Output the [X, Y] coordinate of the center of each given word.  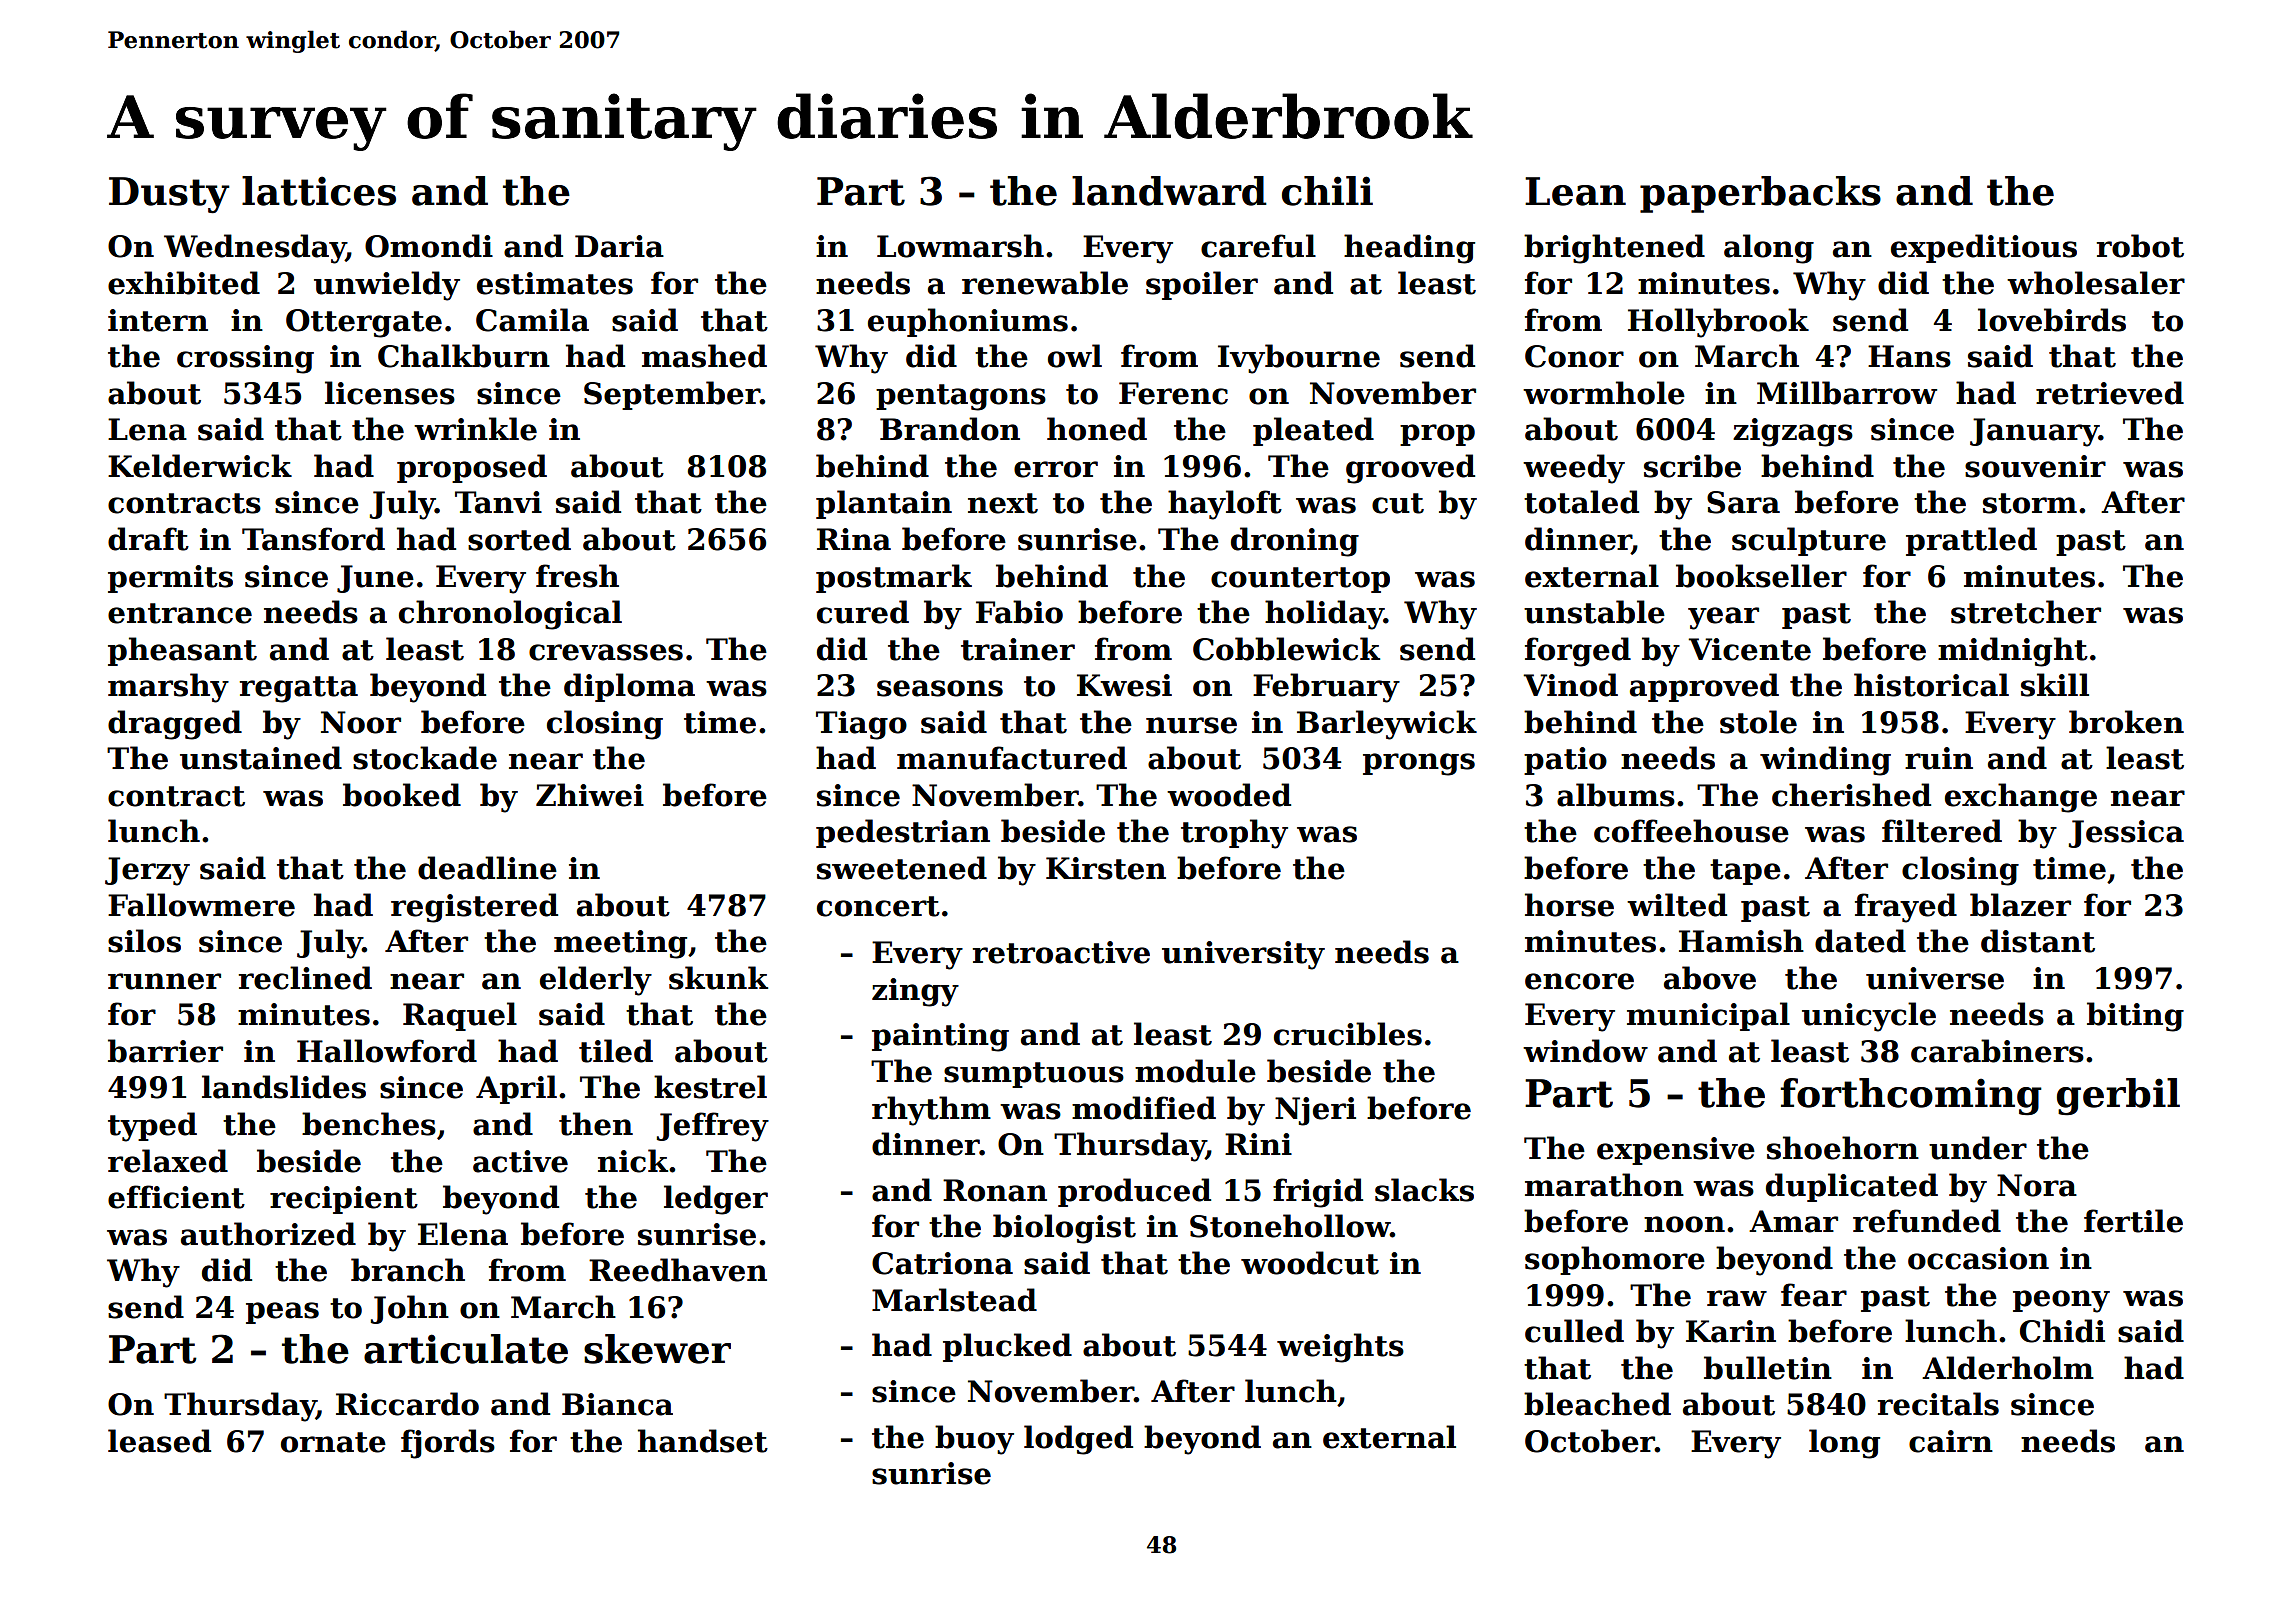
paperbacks [1760, 194]
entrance [180, 613]
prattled [1971, 541]
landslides [284, 1087]
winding [1825, 761]
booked [402, 795]
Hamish [1741, 941]
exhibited [184, 283]
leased [159, 1441]
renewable [1045, 283]
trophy [1234, 834]
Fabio [1019, 612]
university [1243, 955]
